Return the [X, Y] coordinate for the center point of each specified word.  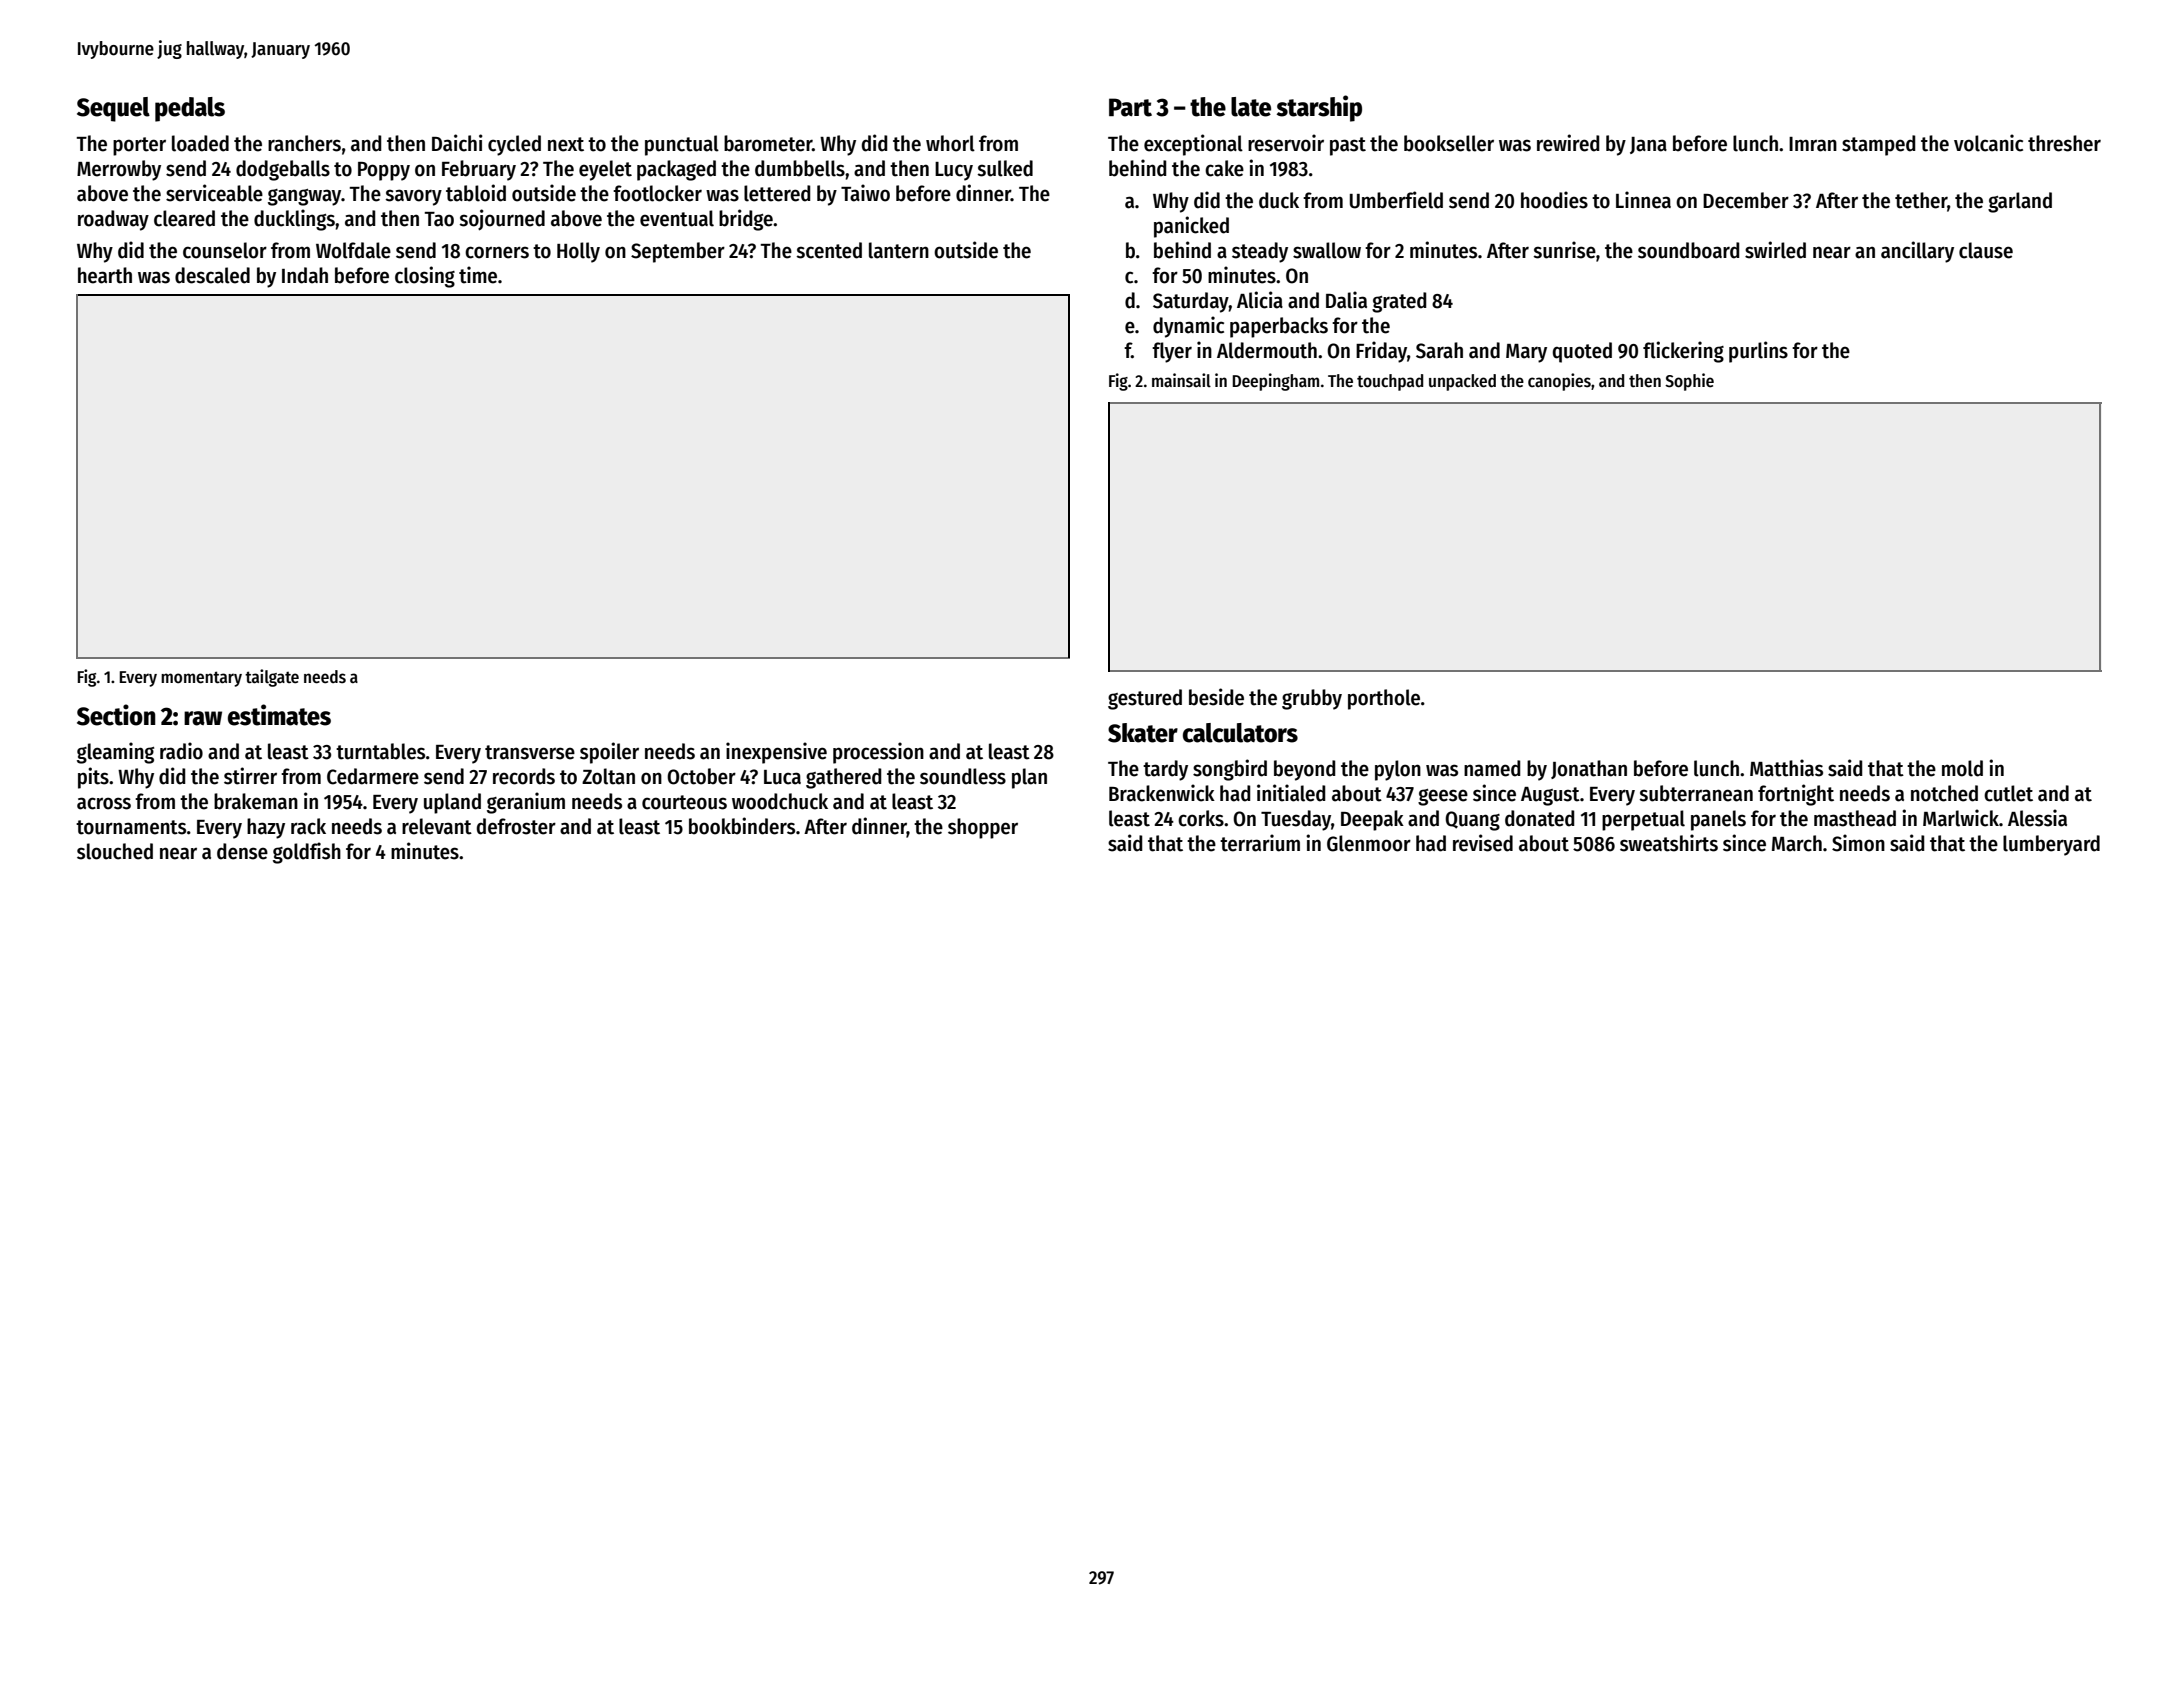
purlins [1758, 352]
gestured [1145, 699]
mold [1962, 768]
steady [1260, 252]
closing [425, 277]
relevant [437, 826]
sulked [1005, 168]
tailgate [272, 678]
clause [1986, 250]
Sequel [113, 109]
